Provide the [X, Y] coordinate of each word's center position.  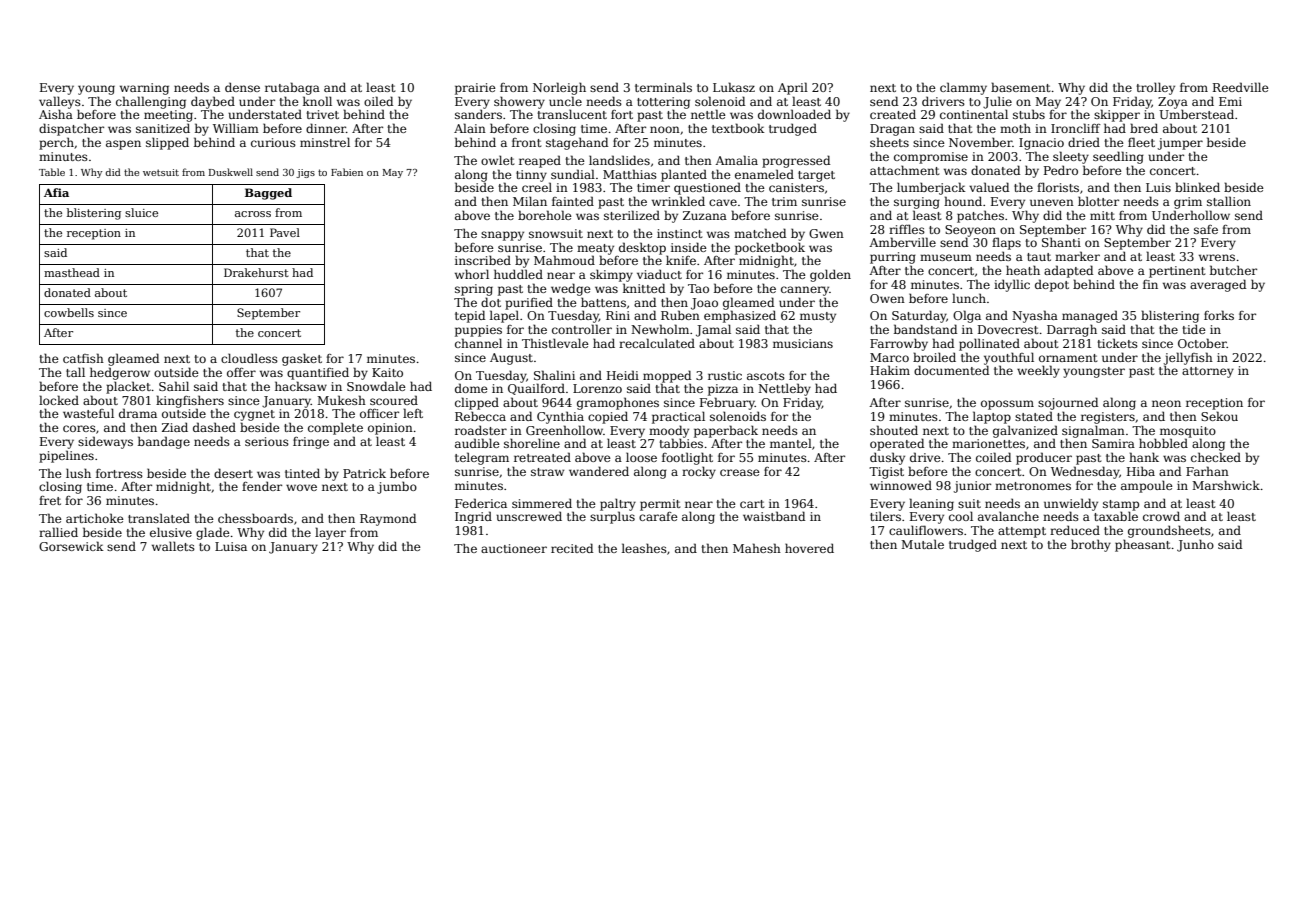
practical [678, 417]
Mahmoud [564, 260]
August [511, 359]
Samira [1113, 443]
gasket [302, 359]
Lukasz [734, 87]
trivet [322, 114]
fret [50, 500]
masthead [72, 272]
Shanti [1061, 242]
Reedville [1241, 87]
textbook [738, 128]
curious [273, 142]
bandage [164, 442]
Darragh [1072, 330]
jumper [1180, 144]
